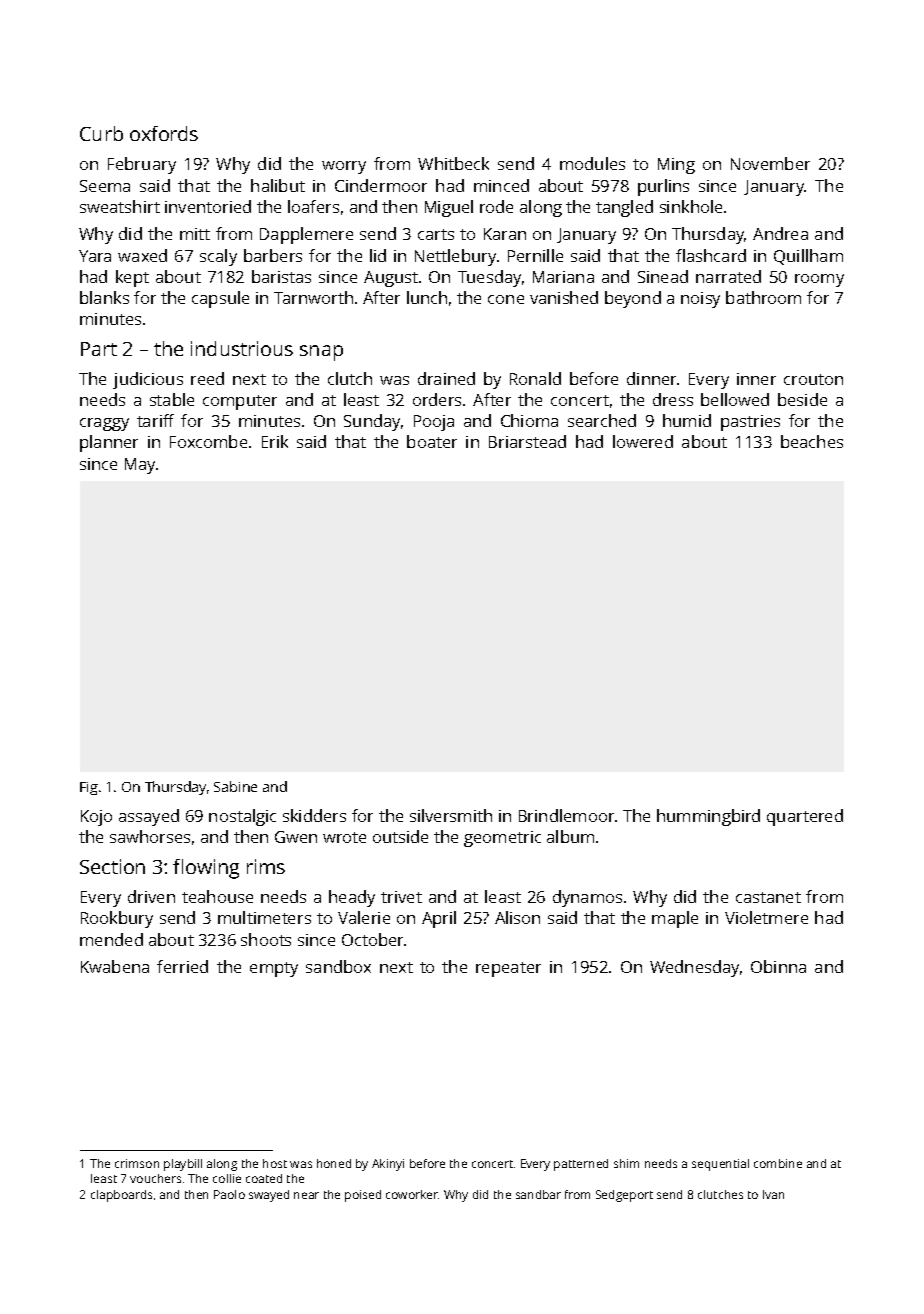 This screenshot has width=924, height=1314. I want to click on quartered, so click(805, 817).
